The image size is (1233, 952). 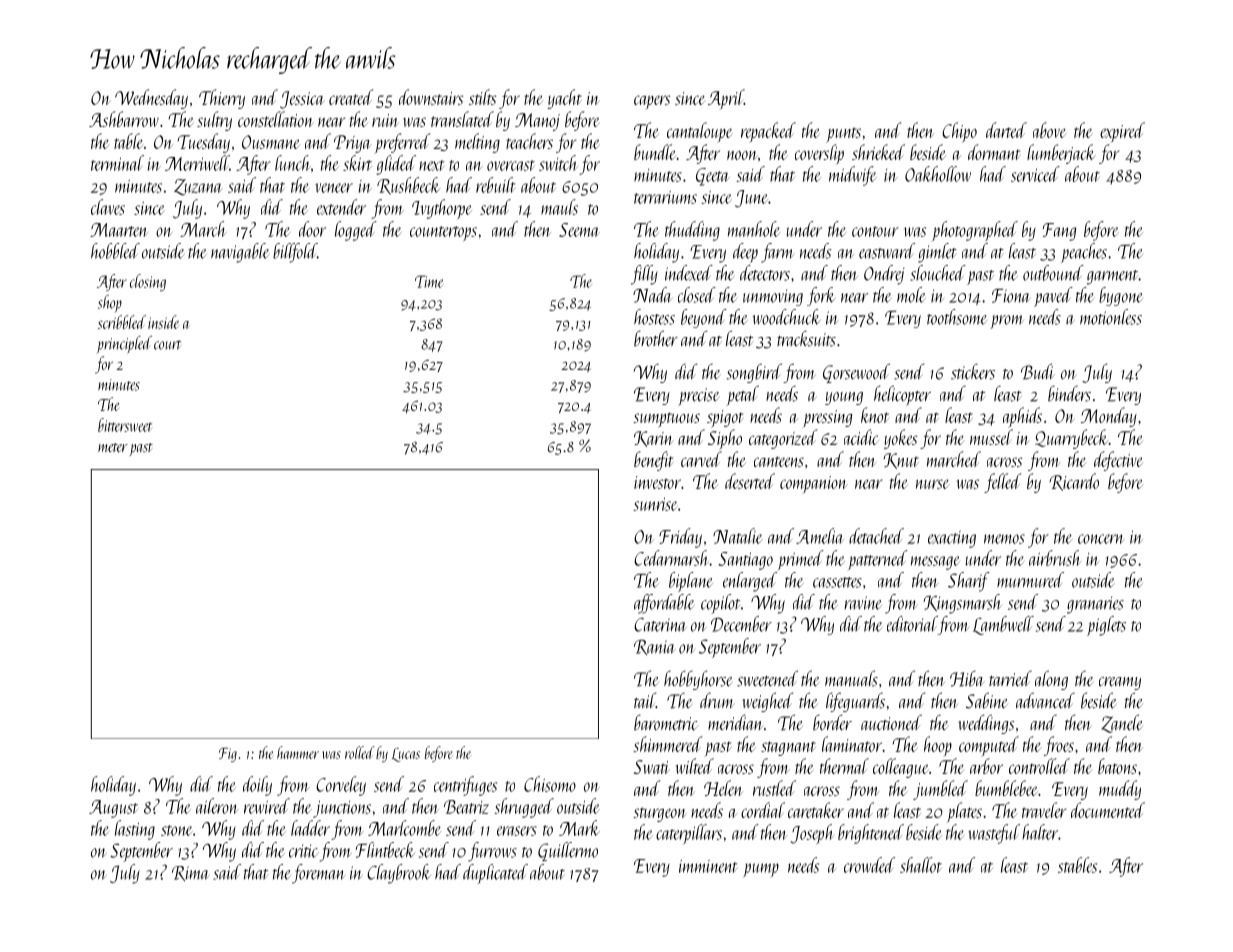 I want to click on sunrise, so click(x=655, y=504).
